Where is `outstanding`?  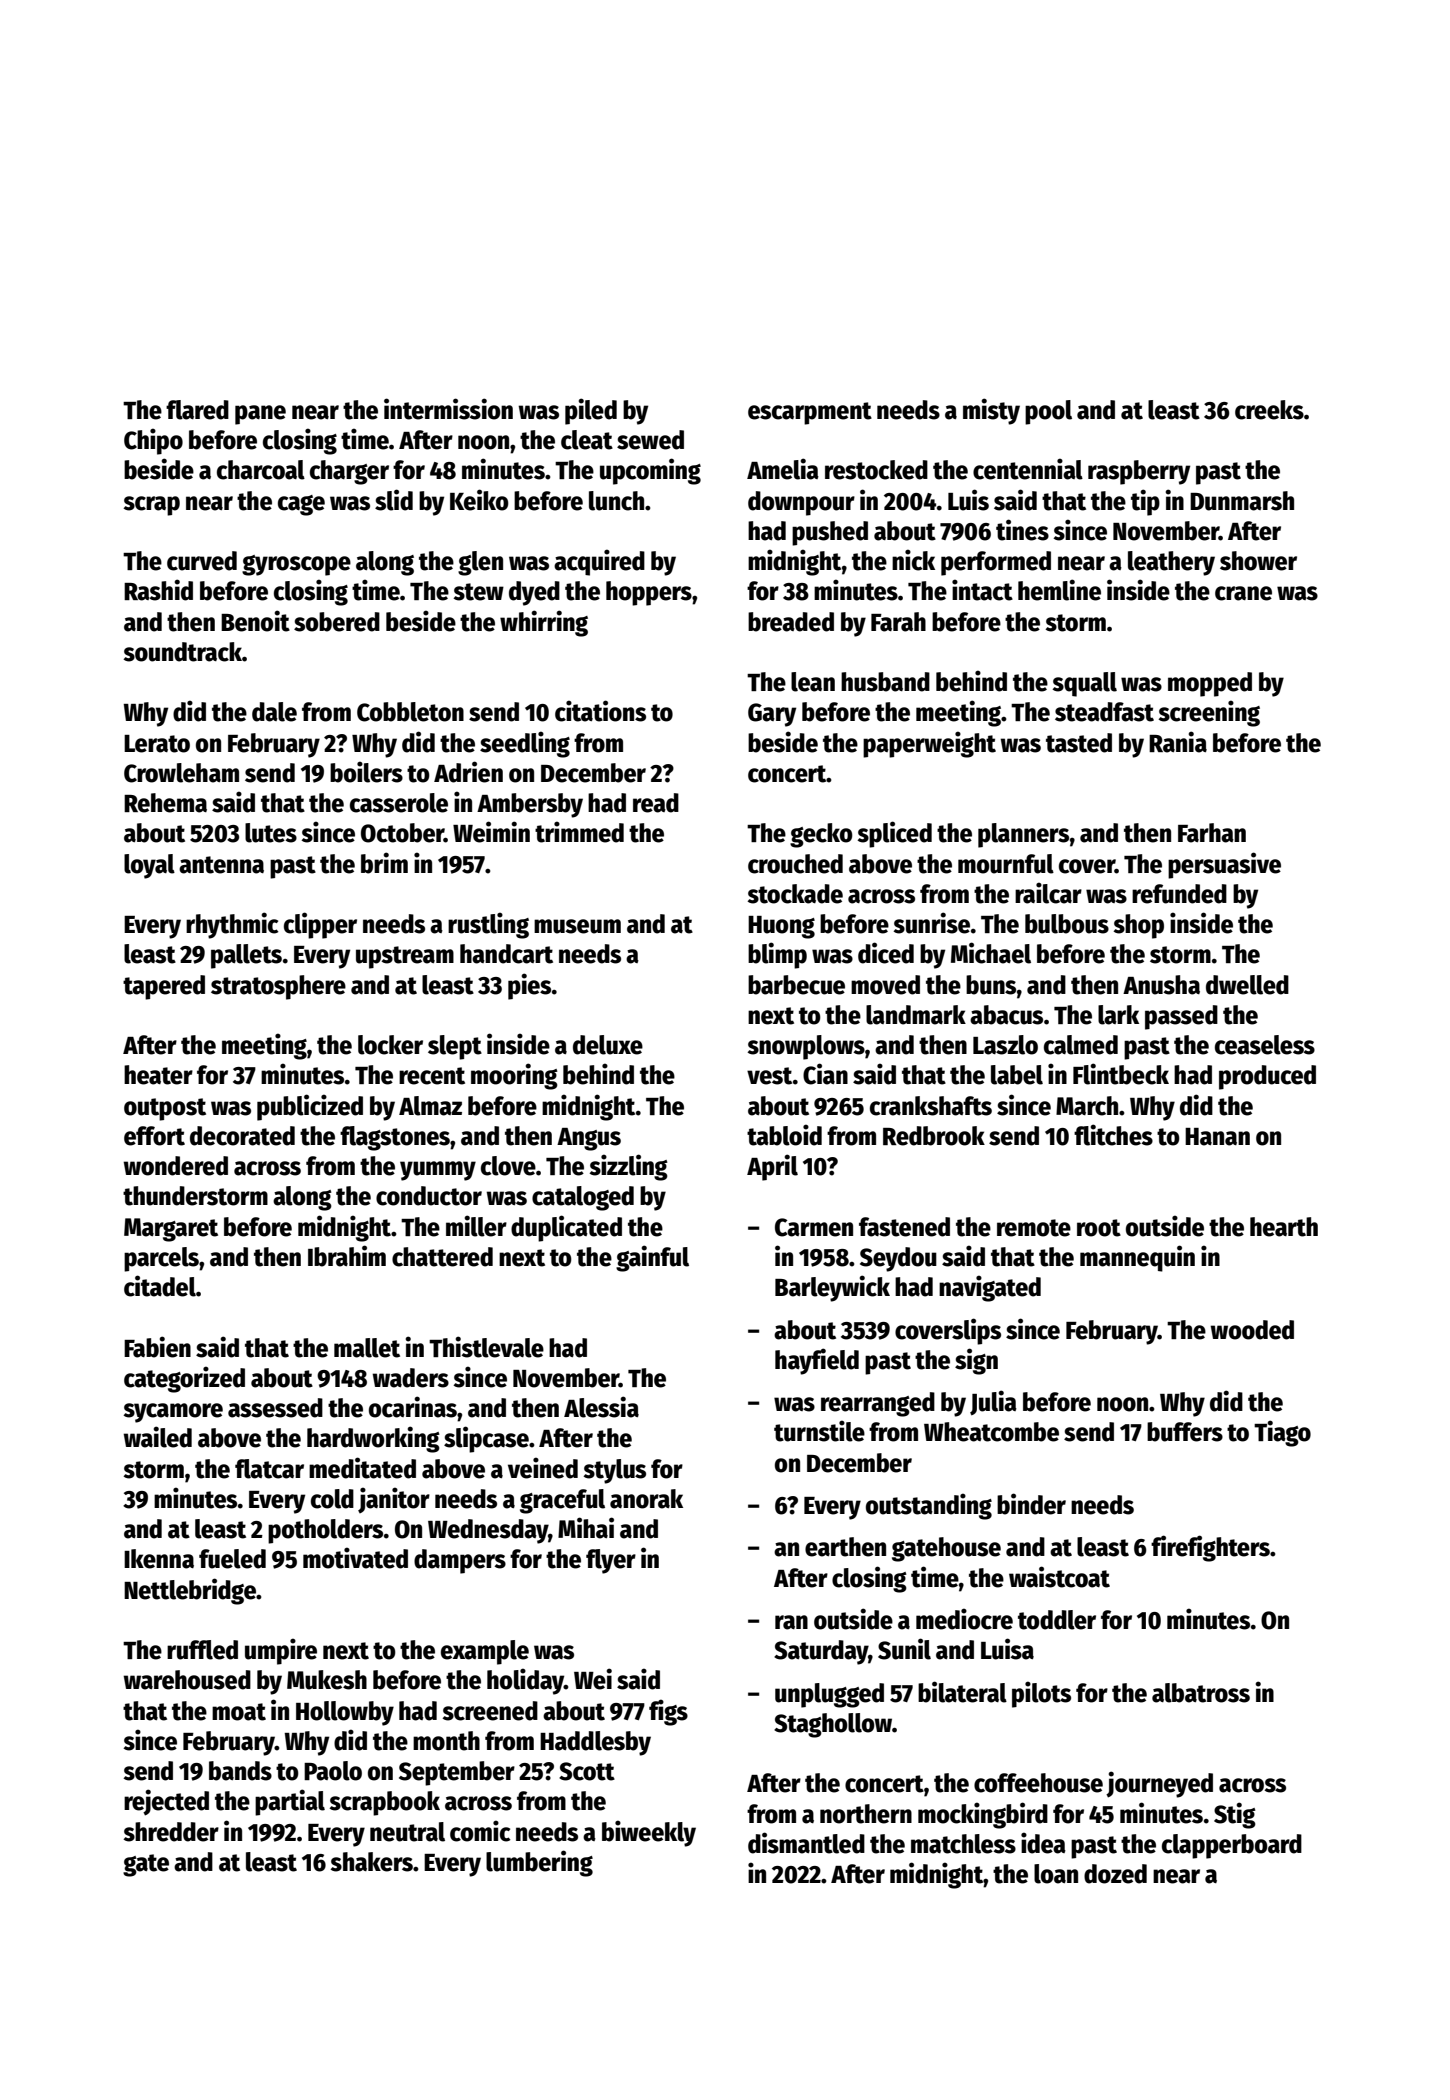
outstanding is located at coordinates (929, 1506).
